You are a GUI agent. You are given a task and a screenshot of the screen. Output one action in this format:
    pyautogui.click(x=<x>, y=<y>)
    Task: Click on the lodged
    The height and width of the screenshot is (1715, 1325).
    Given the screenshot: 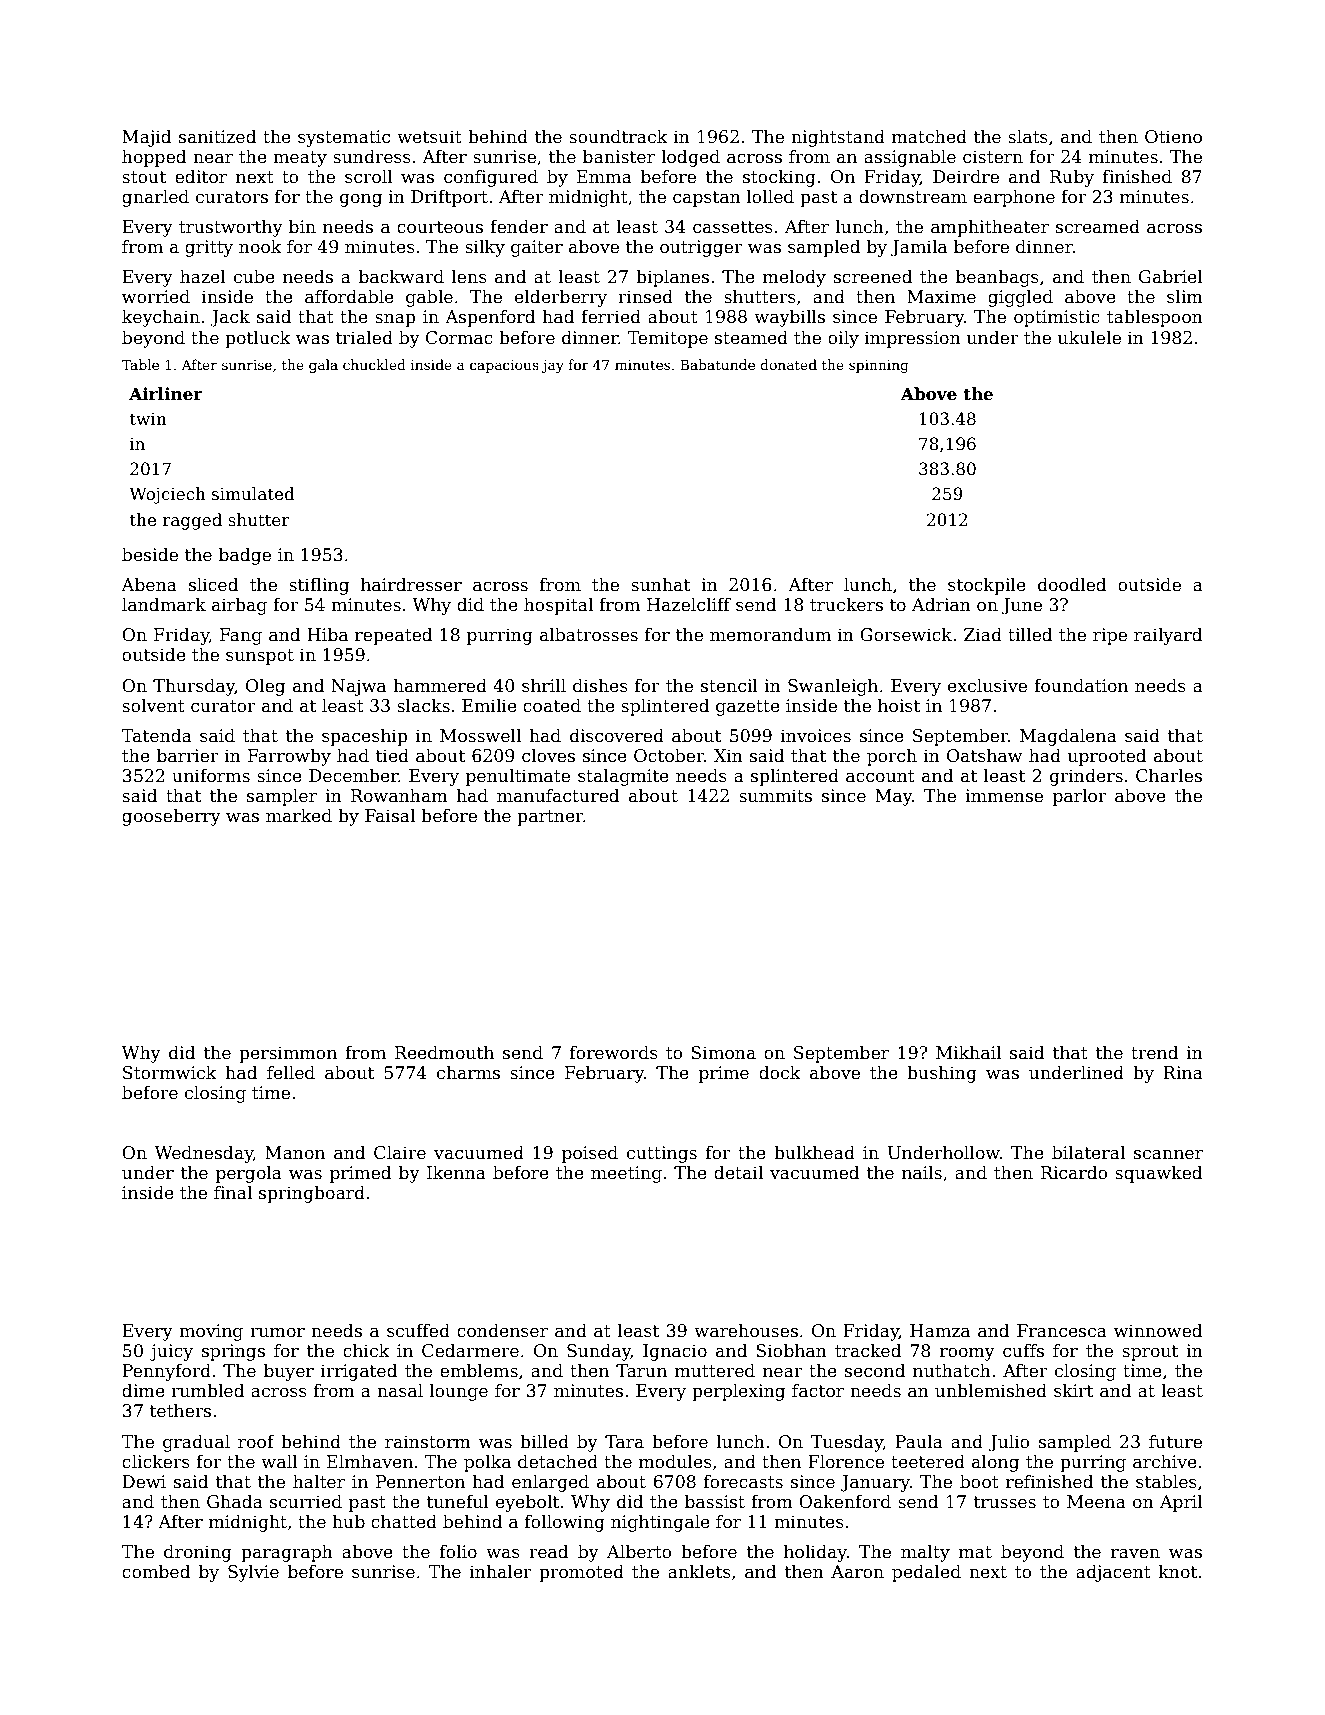 What is the action you would take?
    pyautogui.click(x=690, y=158)
